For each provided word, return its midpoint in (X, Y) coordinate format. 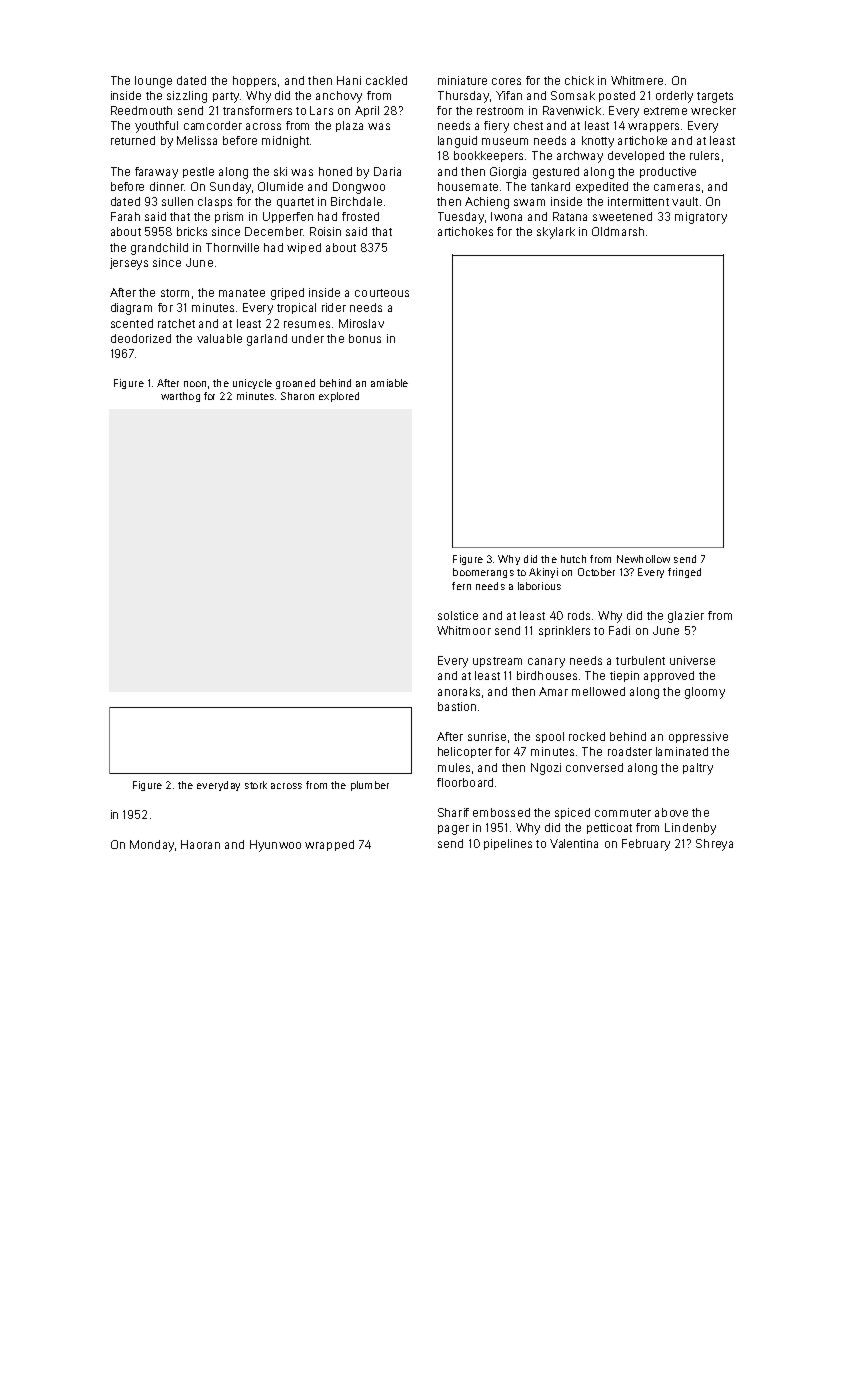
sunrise (487, 736)
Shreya (714, 845)
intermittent (638, 201)
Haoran (200, 844)
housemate (468, 186)
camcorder (213, 125)
